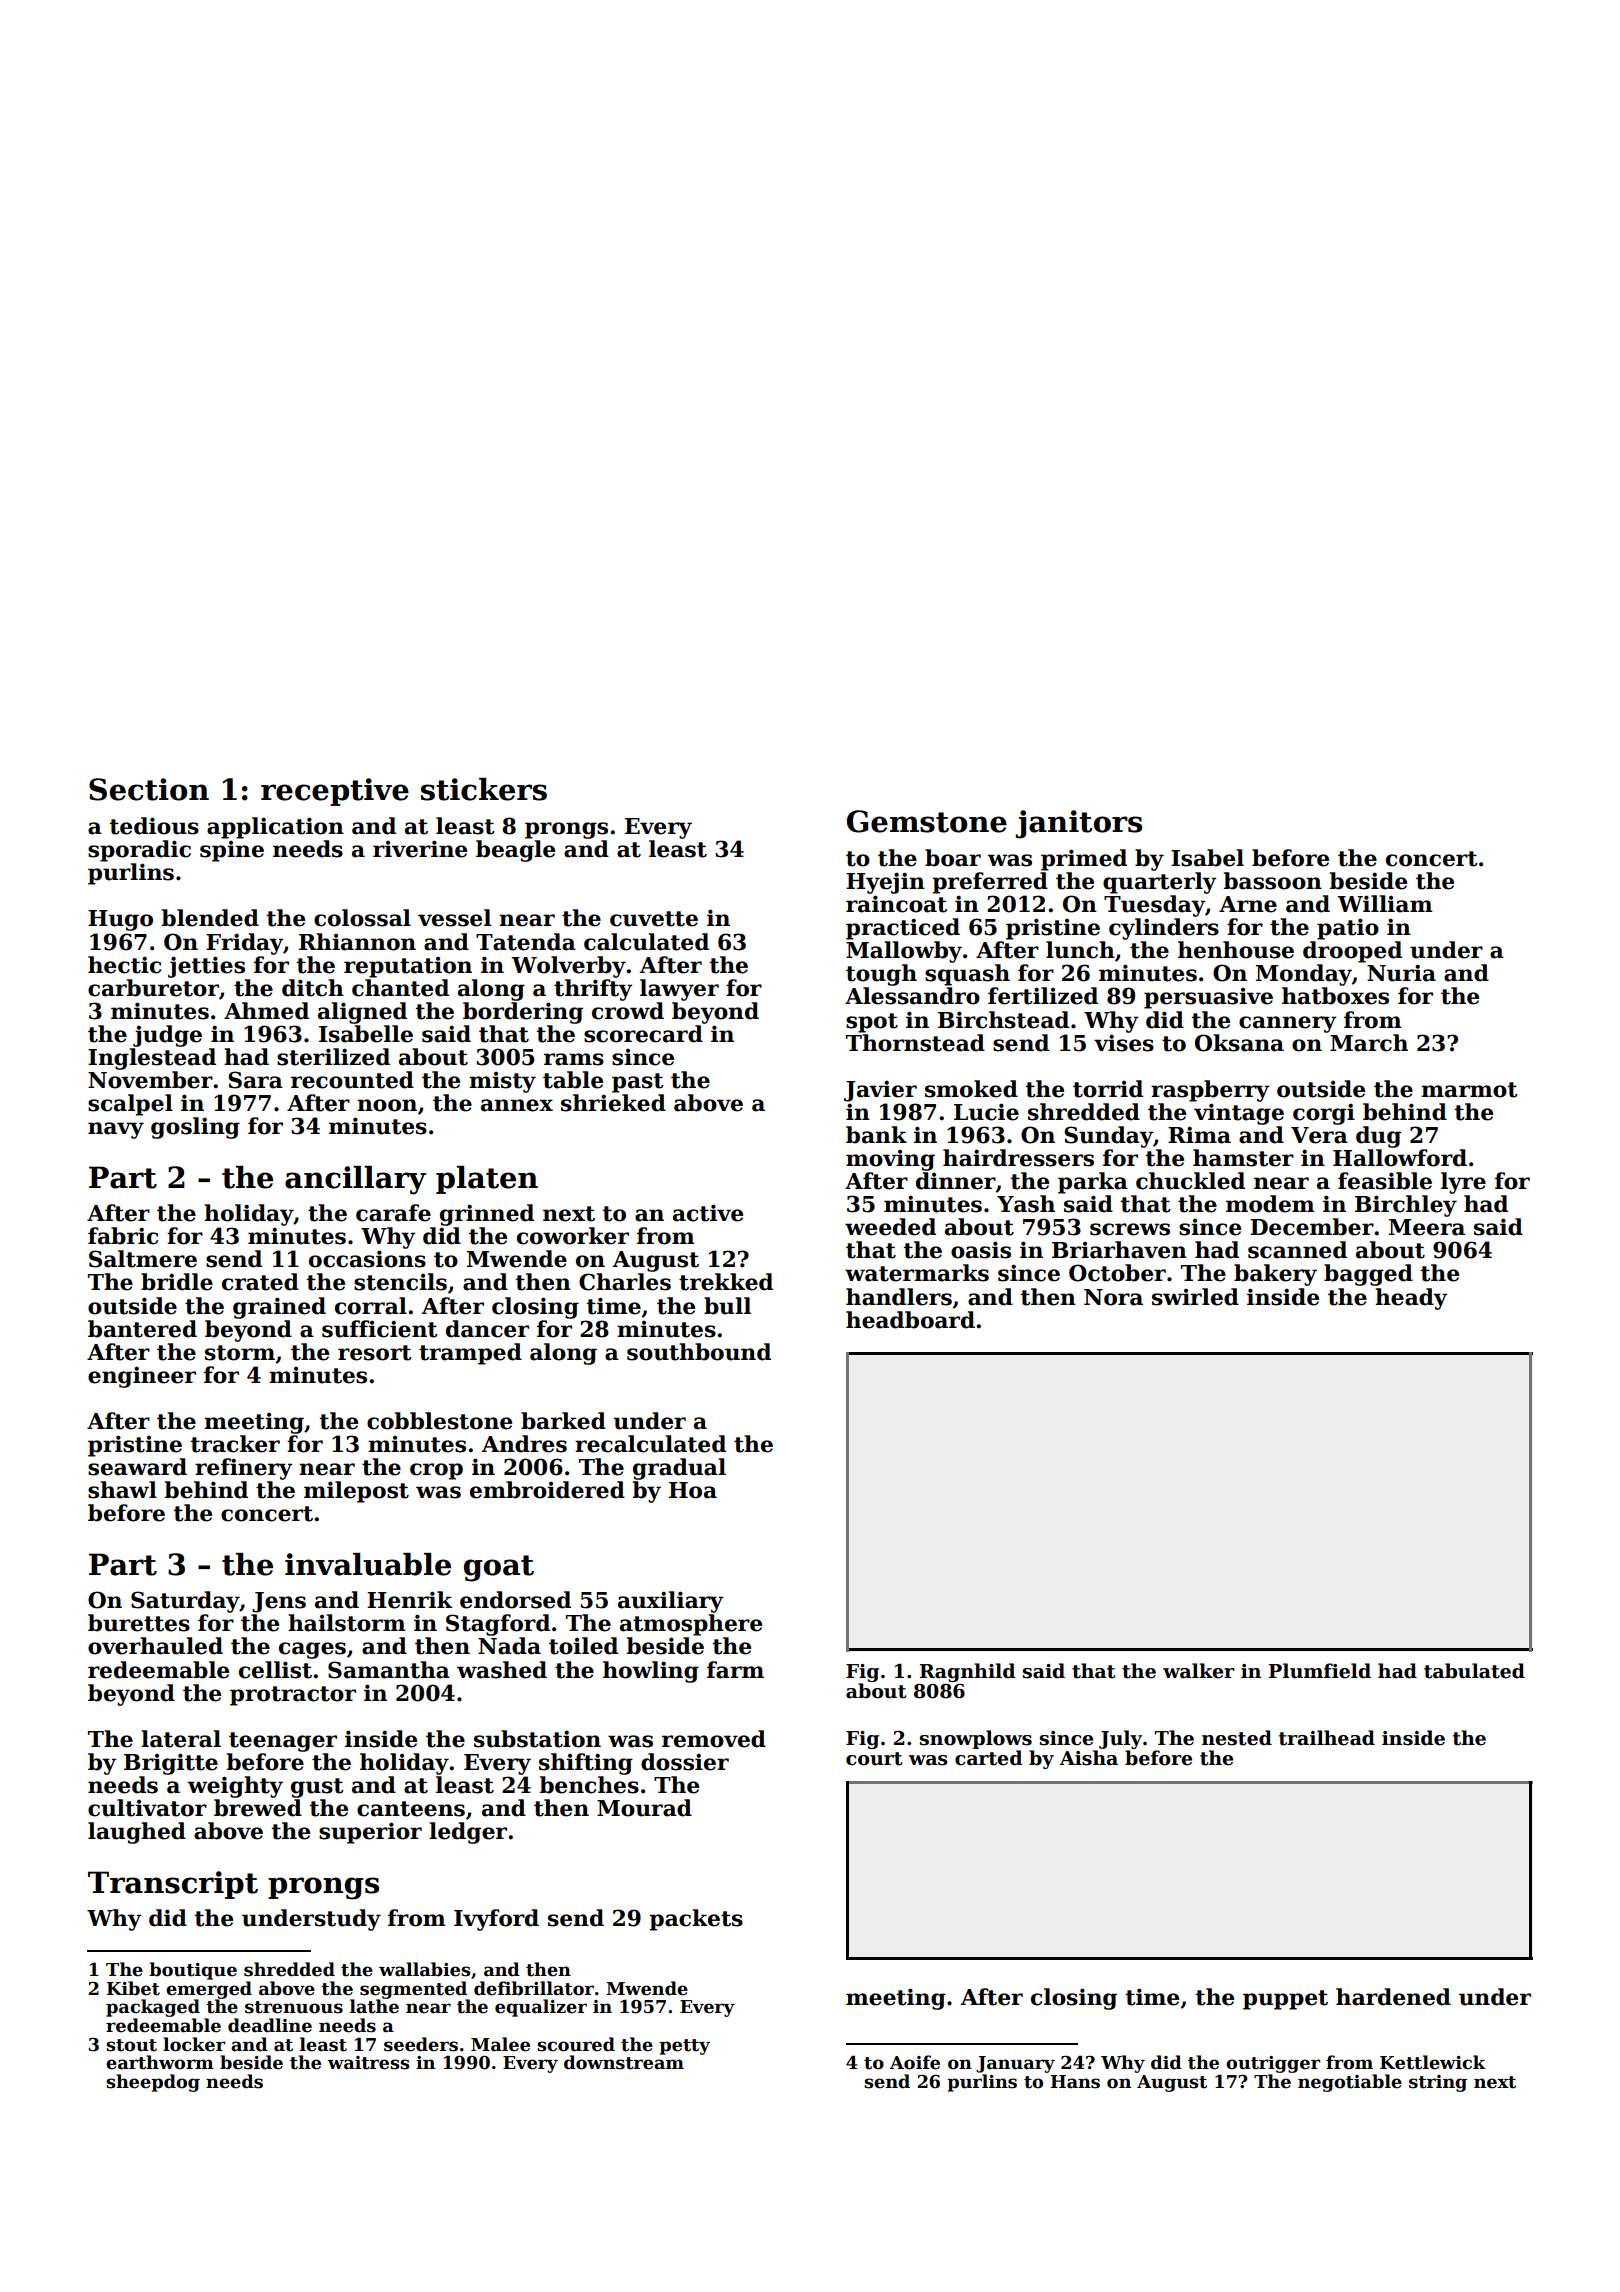 This screenshot has height=2292, width=1620. Describe the element at coordinates (484, 789) in the screenshot. I see `stickers` at that location.
